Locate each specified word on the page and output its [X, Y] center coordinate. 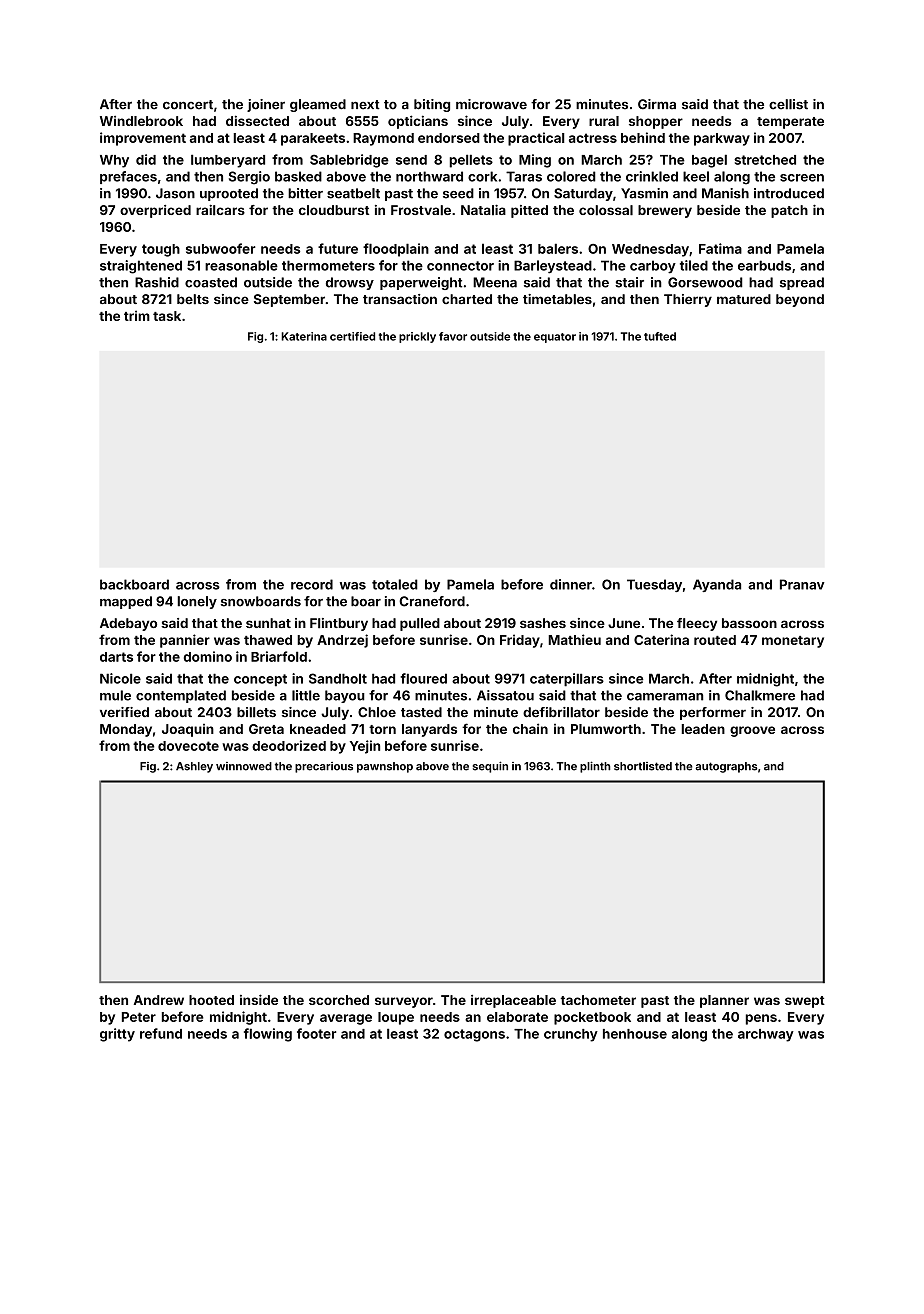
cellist [788, 104]
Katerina [304, 336]
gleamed [318, 105]
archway [766, 1035]
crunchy [571, 1035]
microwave [491, 104]
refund [161, 1033]
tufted [660, 336]
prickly [417, 337]
